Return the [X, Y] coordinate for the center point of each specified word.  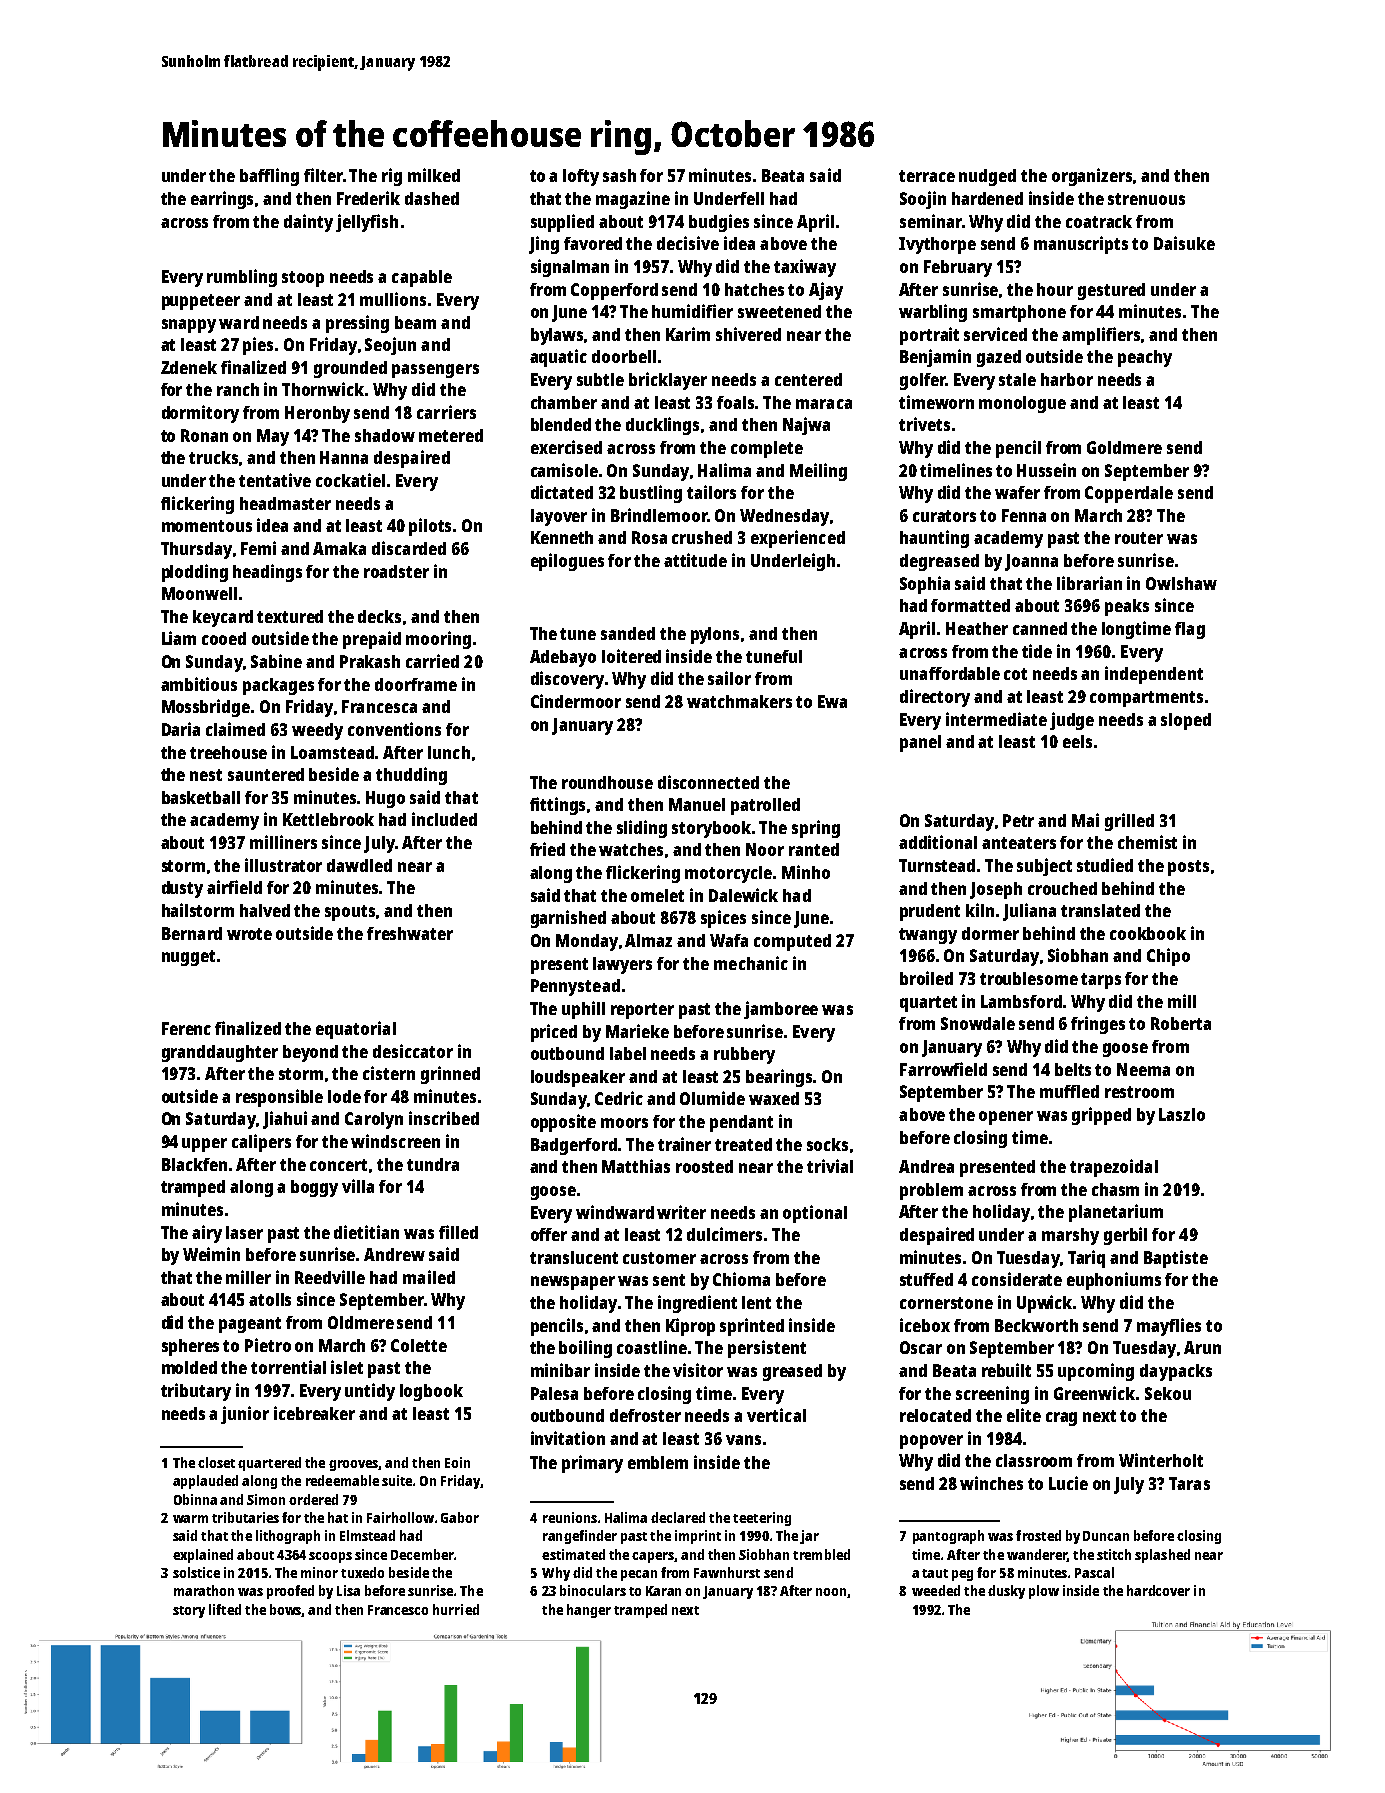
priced [554, 1033]
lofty [581, 177]
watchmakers [739, 701]
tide [1037, 651]
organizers [1092, 177]
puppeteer [201, 302]
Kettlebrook [328, 819]
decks [379, 616]
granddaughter [220, 1053]
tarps [1101, 981]
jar [809, 1537]
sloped [1186, 721]
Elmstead [367, 1535]
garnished [568, 919]
